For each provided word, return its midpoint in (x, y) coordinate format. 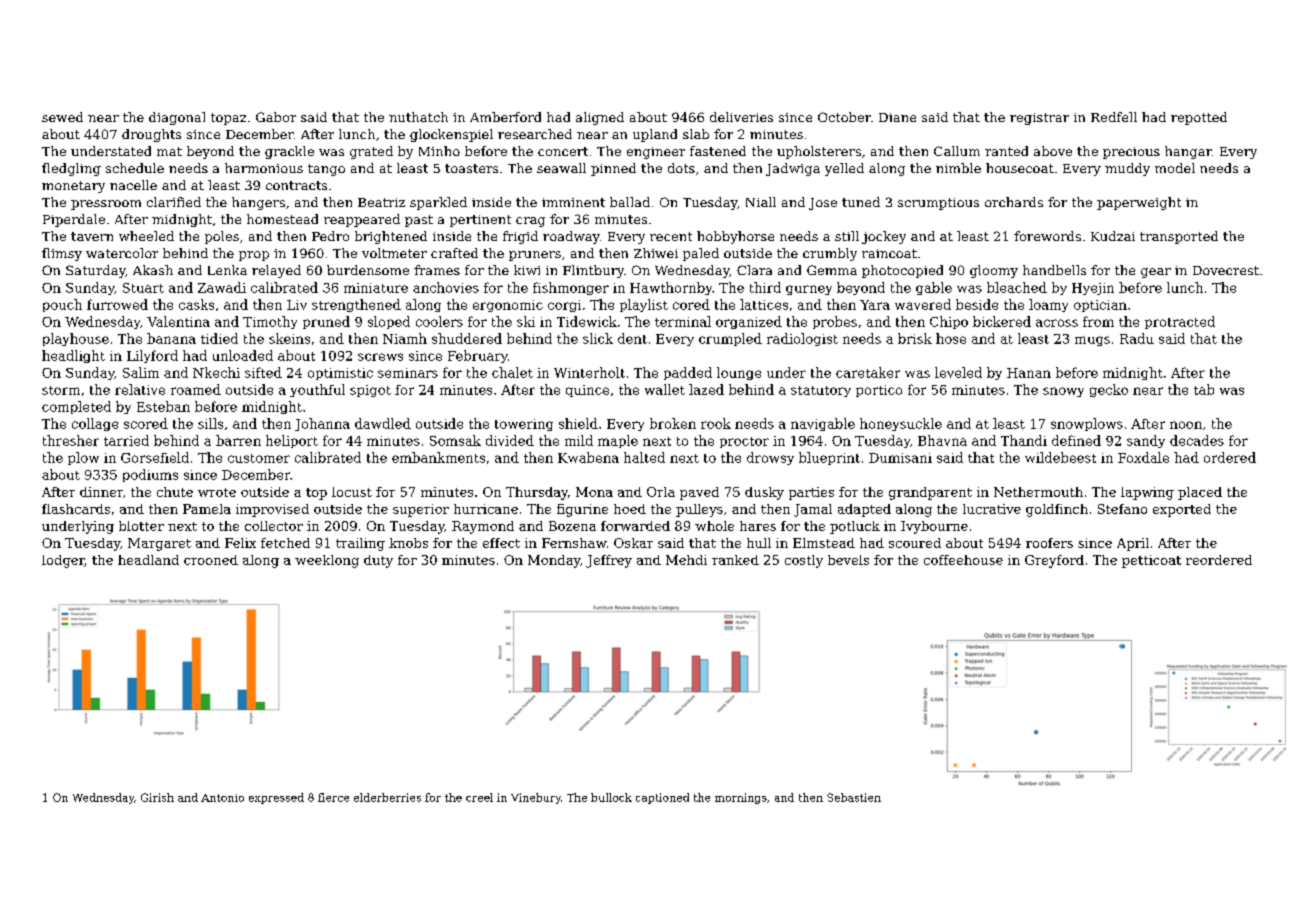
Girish (157, 797)
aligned (600, 118)
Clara (754, 270)
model (1175, 168)
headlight (73, 356)
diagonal (177, 118)
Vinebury (536, 798)
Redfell (1114, 117)
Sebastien (854, 797)
